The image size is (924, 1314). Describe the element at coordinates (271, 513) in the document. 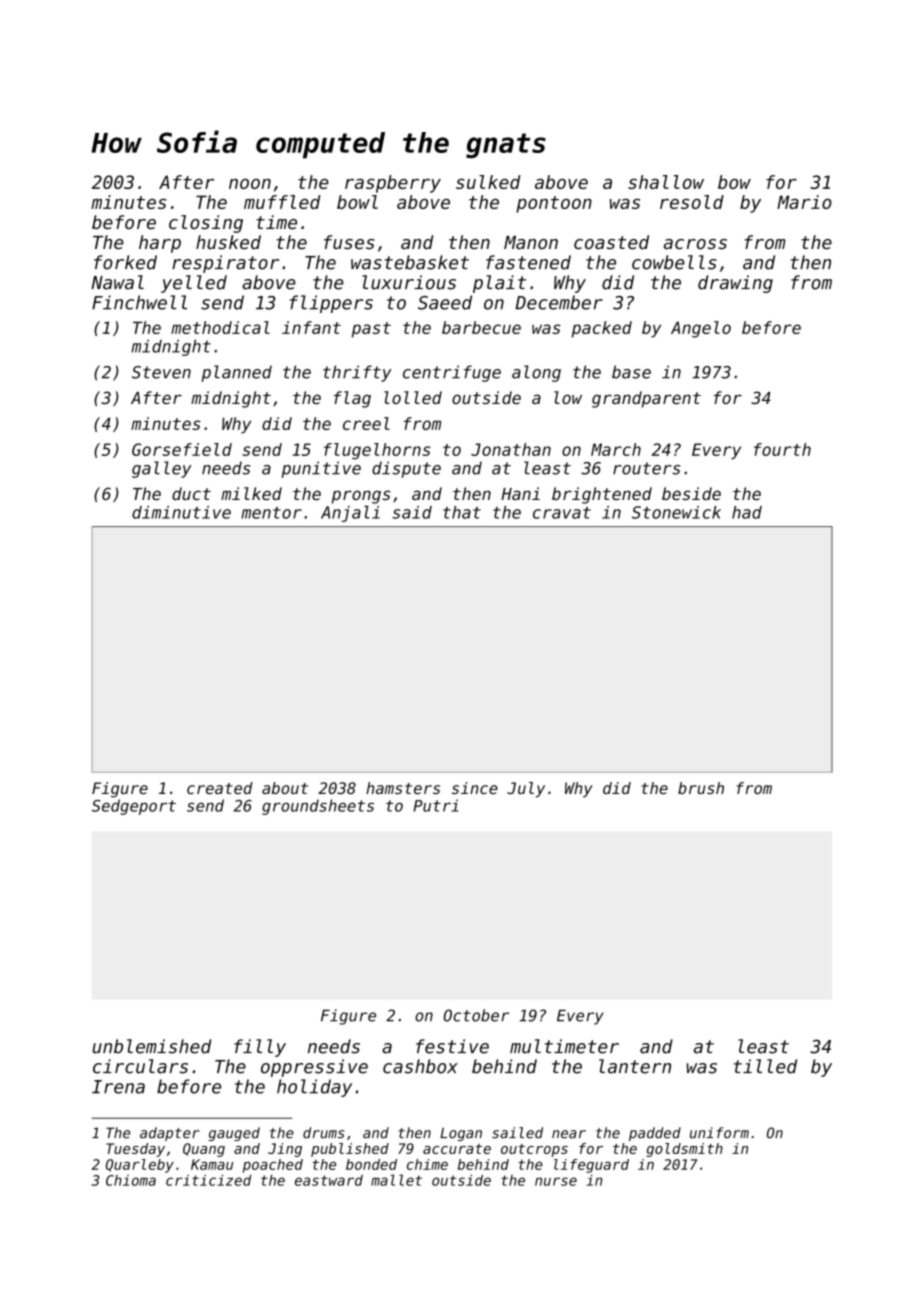

I see `mentor` at that location.
